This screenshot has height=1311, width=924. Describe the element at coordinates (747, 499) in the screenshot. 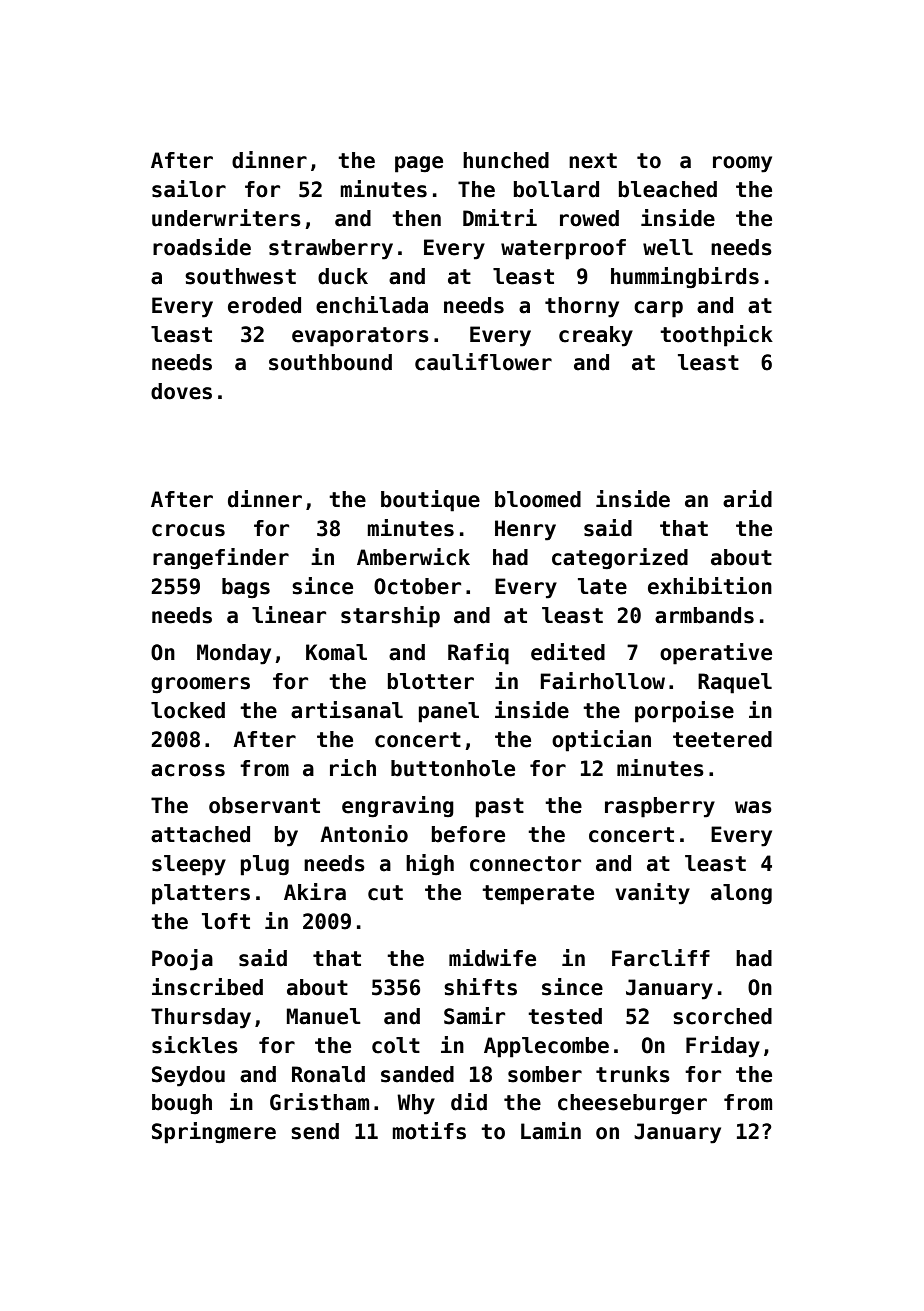

I see `arid` at that location.
